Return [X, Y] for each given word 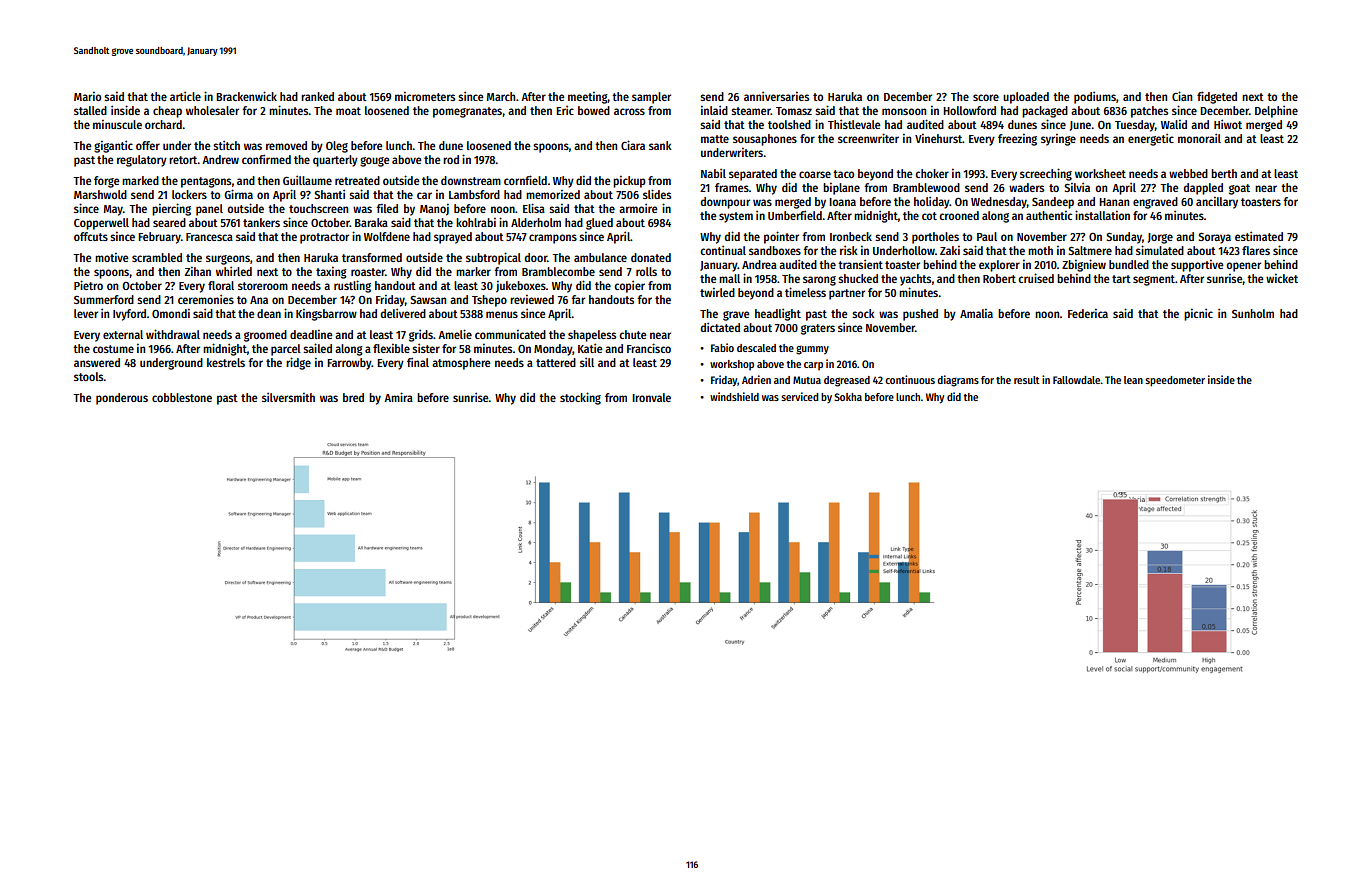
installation [1102, 215]
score [986, 97]
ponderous [122, 399]
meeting [588, 97]
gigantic [113, 146]
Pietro [88, 285]
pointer [781, 237]
